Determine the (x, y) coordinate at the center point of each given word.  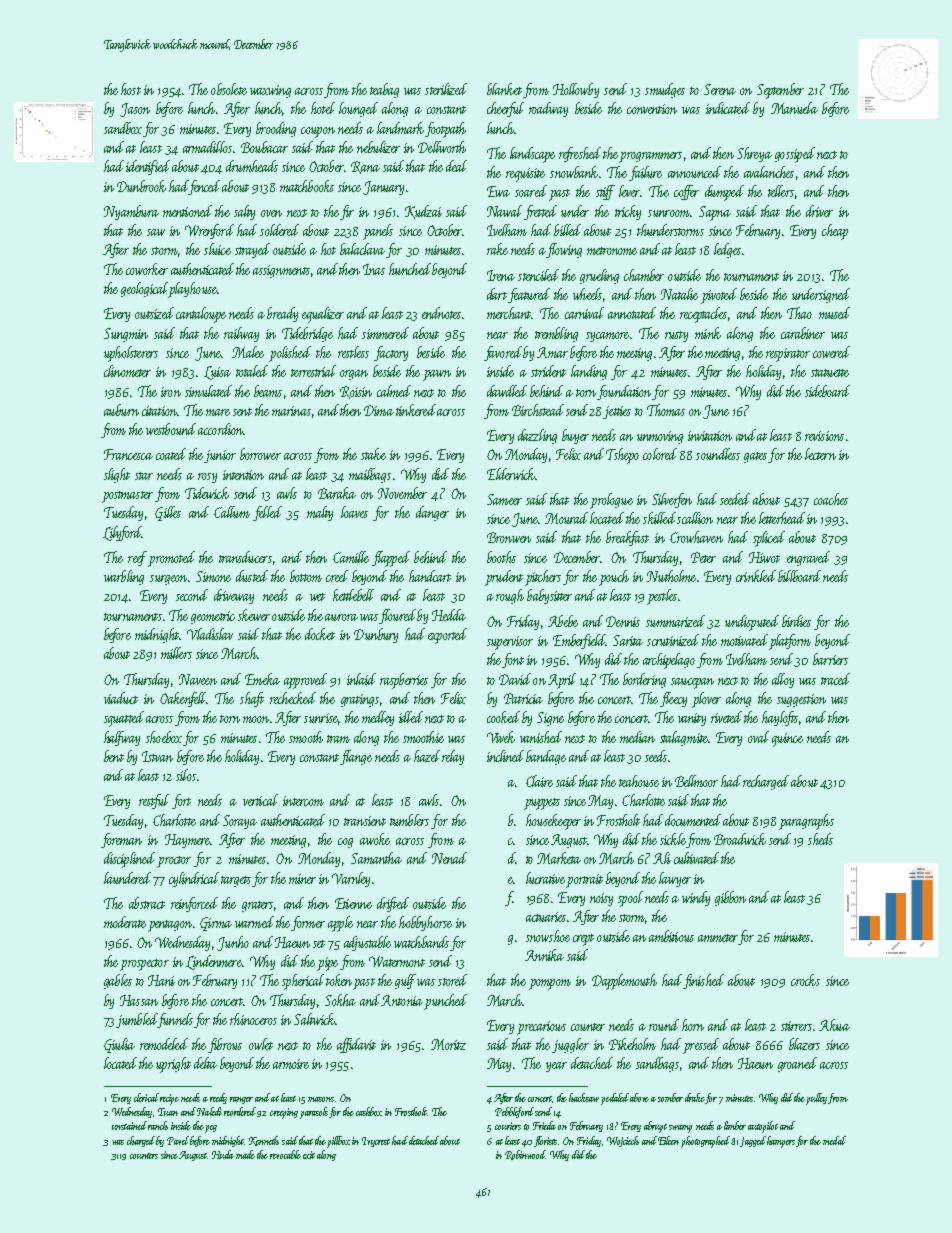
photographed (705, 1142)
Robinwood (525, 1155)
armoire (291, 1064)
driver (819, 211)
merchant (509, 313)
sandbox (123, 128)
